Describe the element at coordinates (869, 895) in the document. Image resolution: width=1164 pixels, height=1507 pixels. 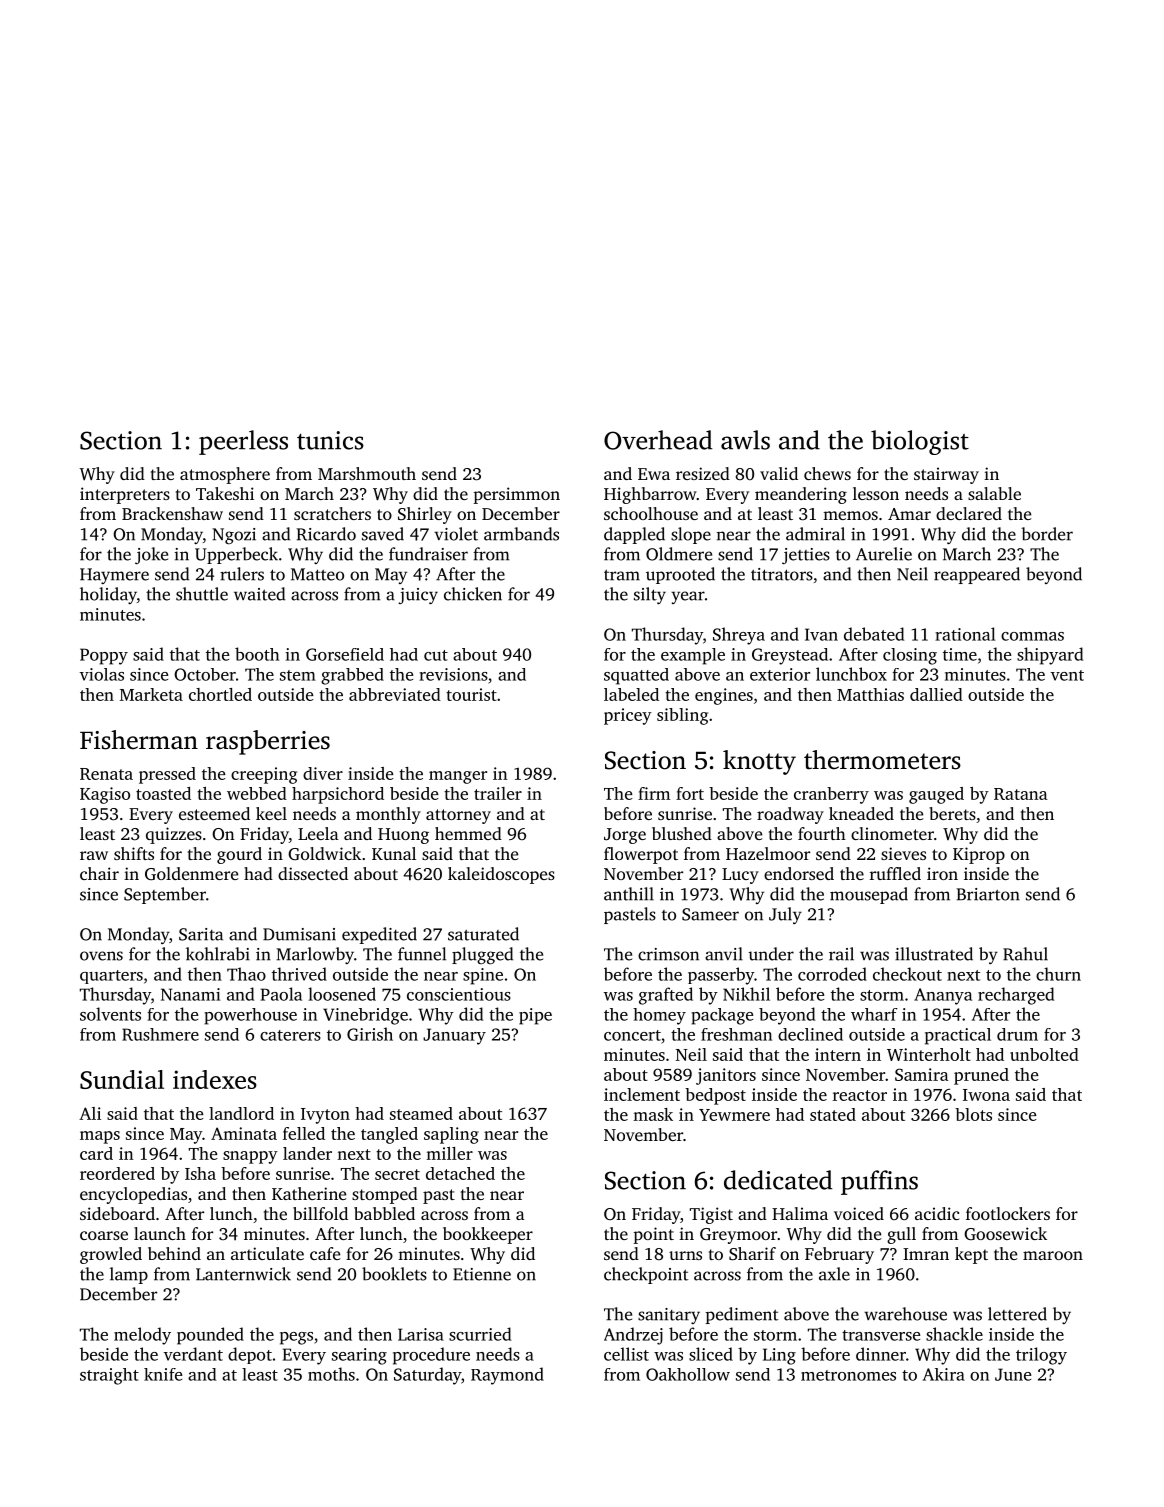
I see `mousepad` at that location.
